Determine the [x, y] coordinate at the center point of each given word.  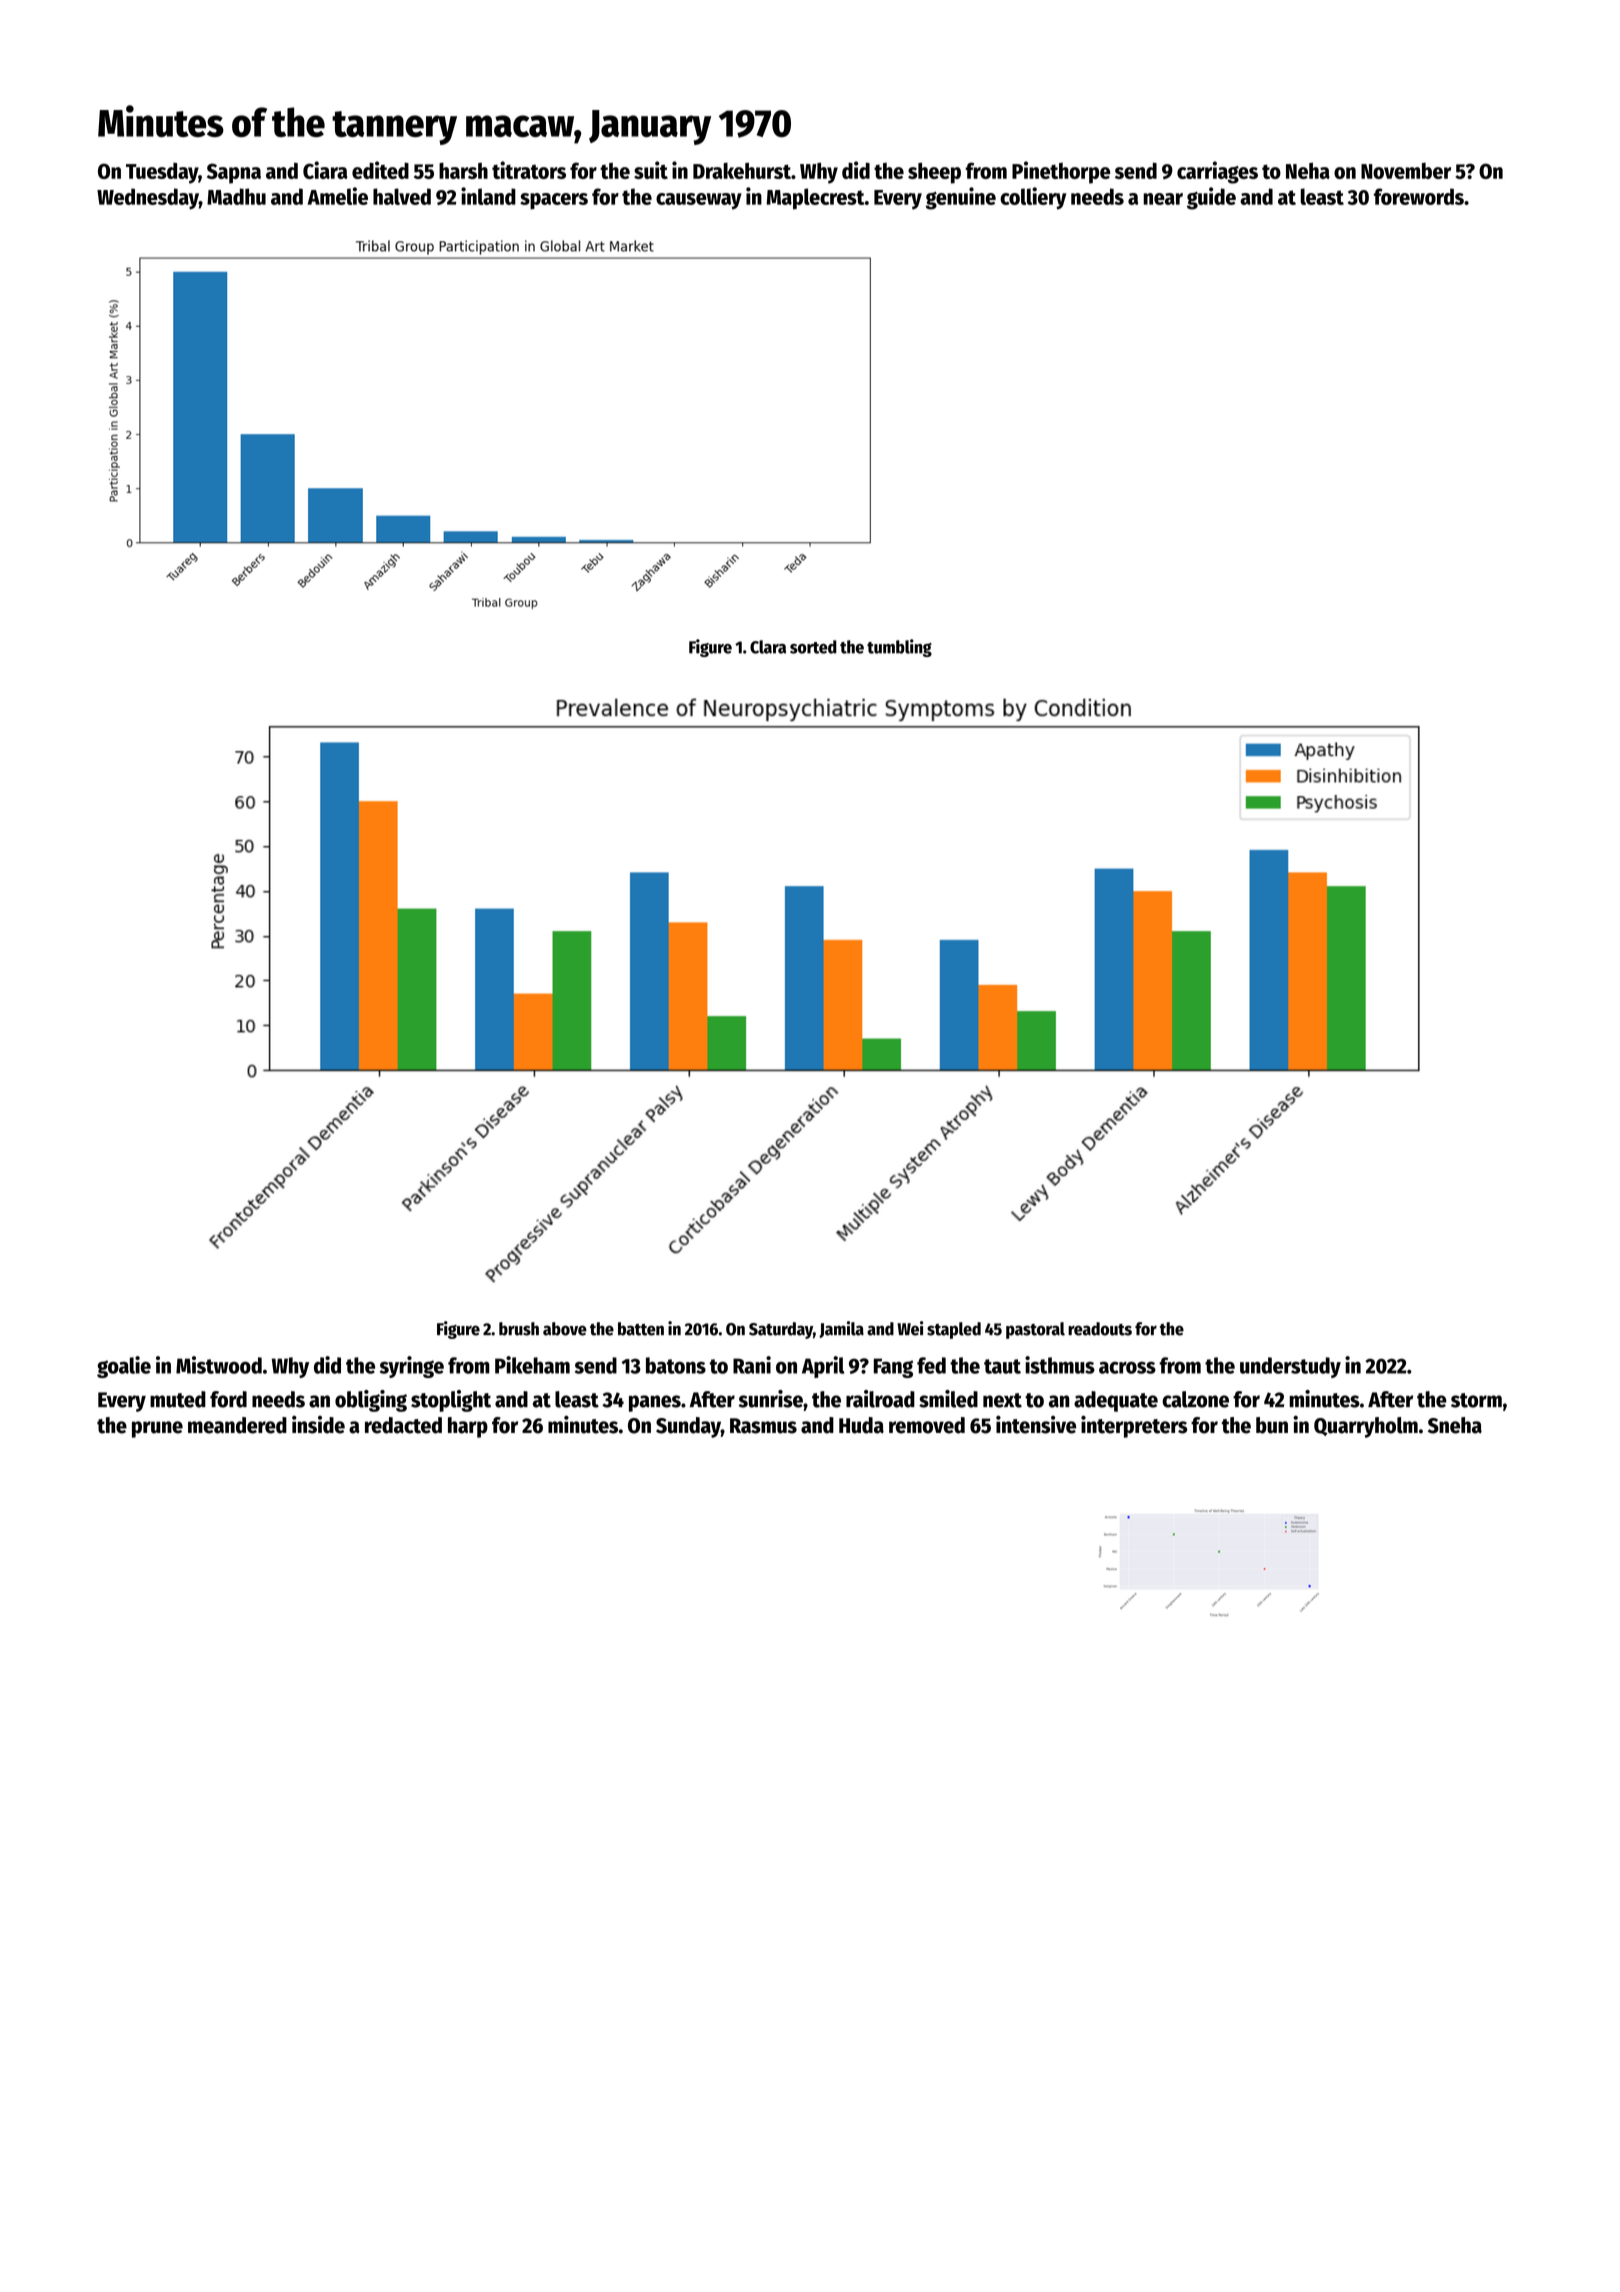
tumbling [899, 648]
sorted [813, 647]
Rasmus [763, 1426]
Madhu [236, 196]
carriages [1217, 172]
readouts [1100, 1329]
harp [468, 1427]
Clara [768, 647]
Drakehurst [742, 170]
